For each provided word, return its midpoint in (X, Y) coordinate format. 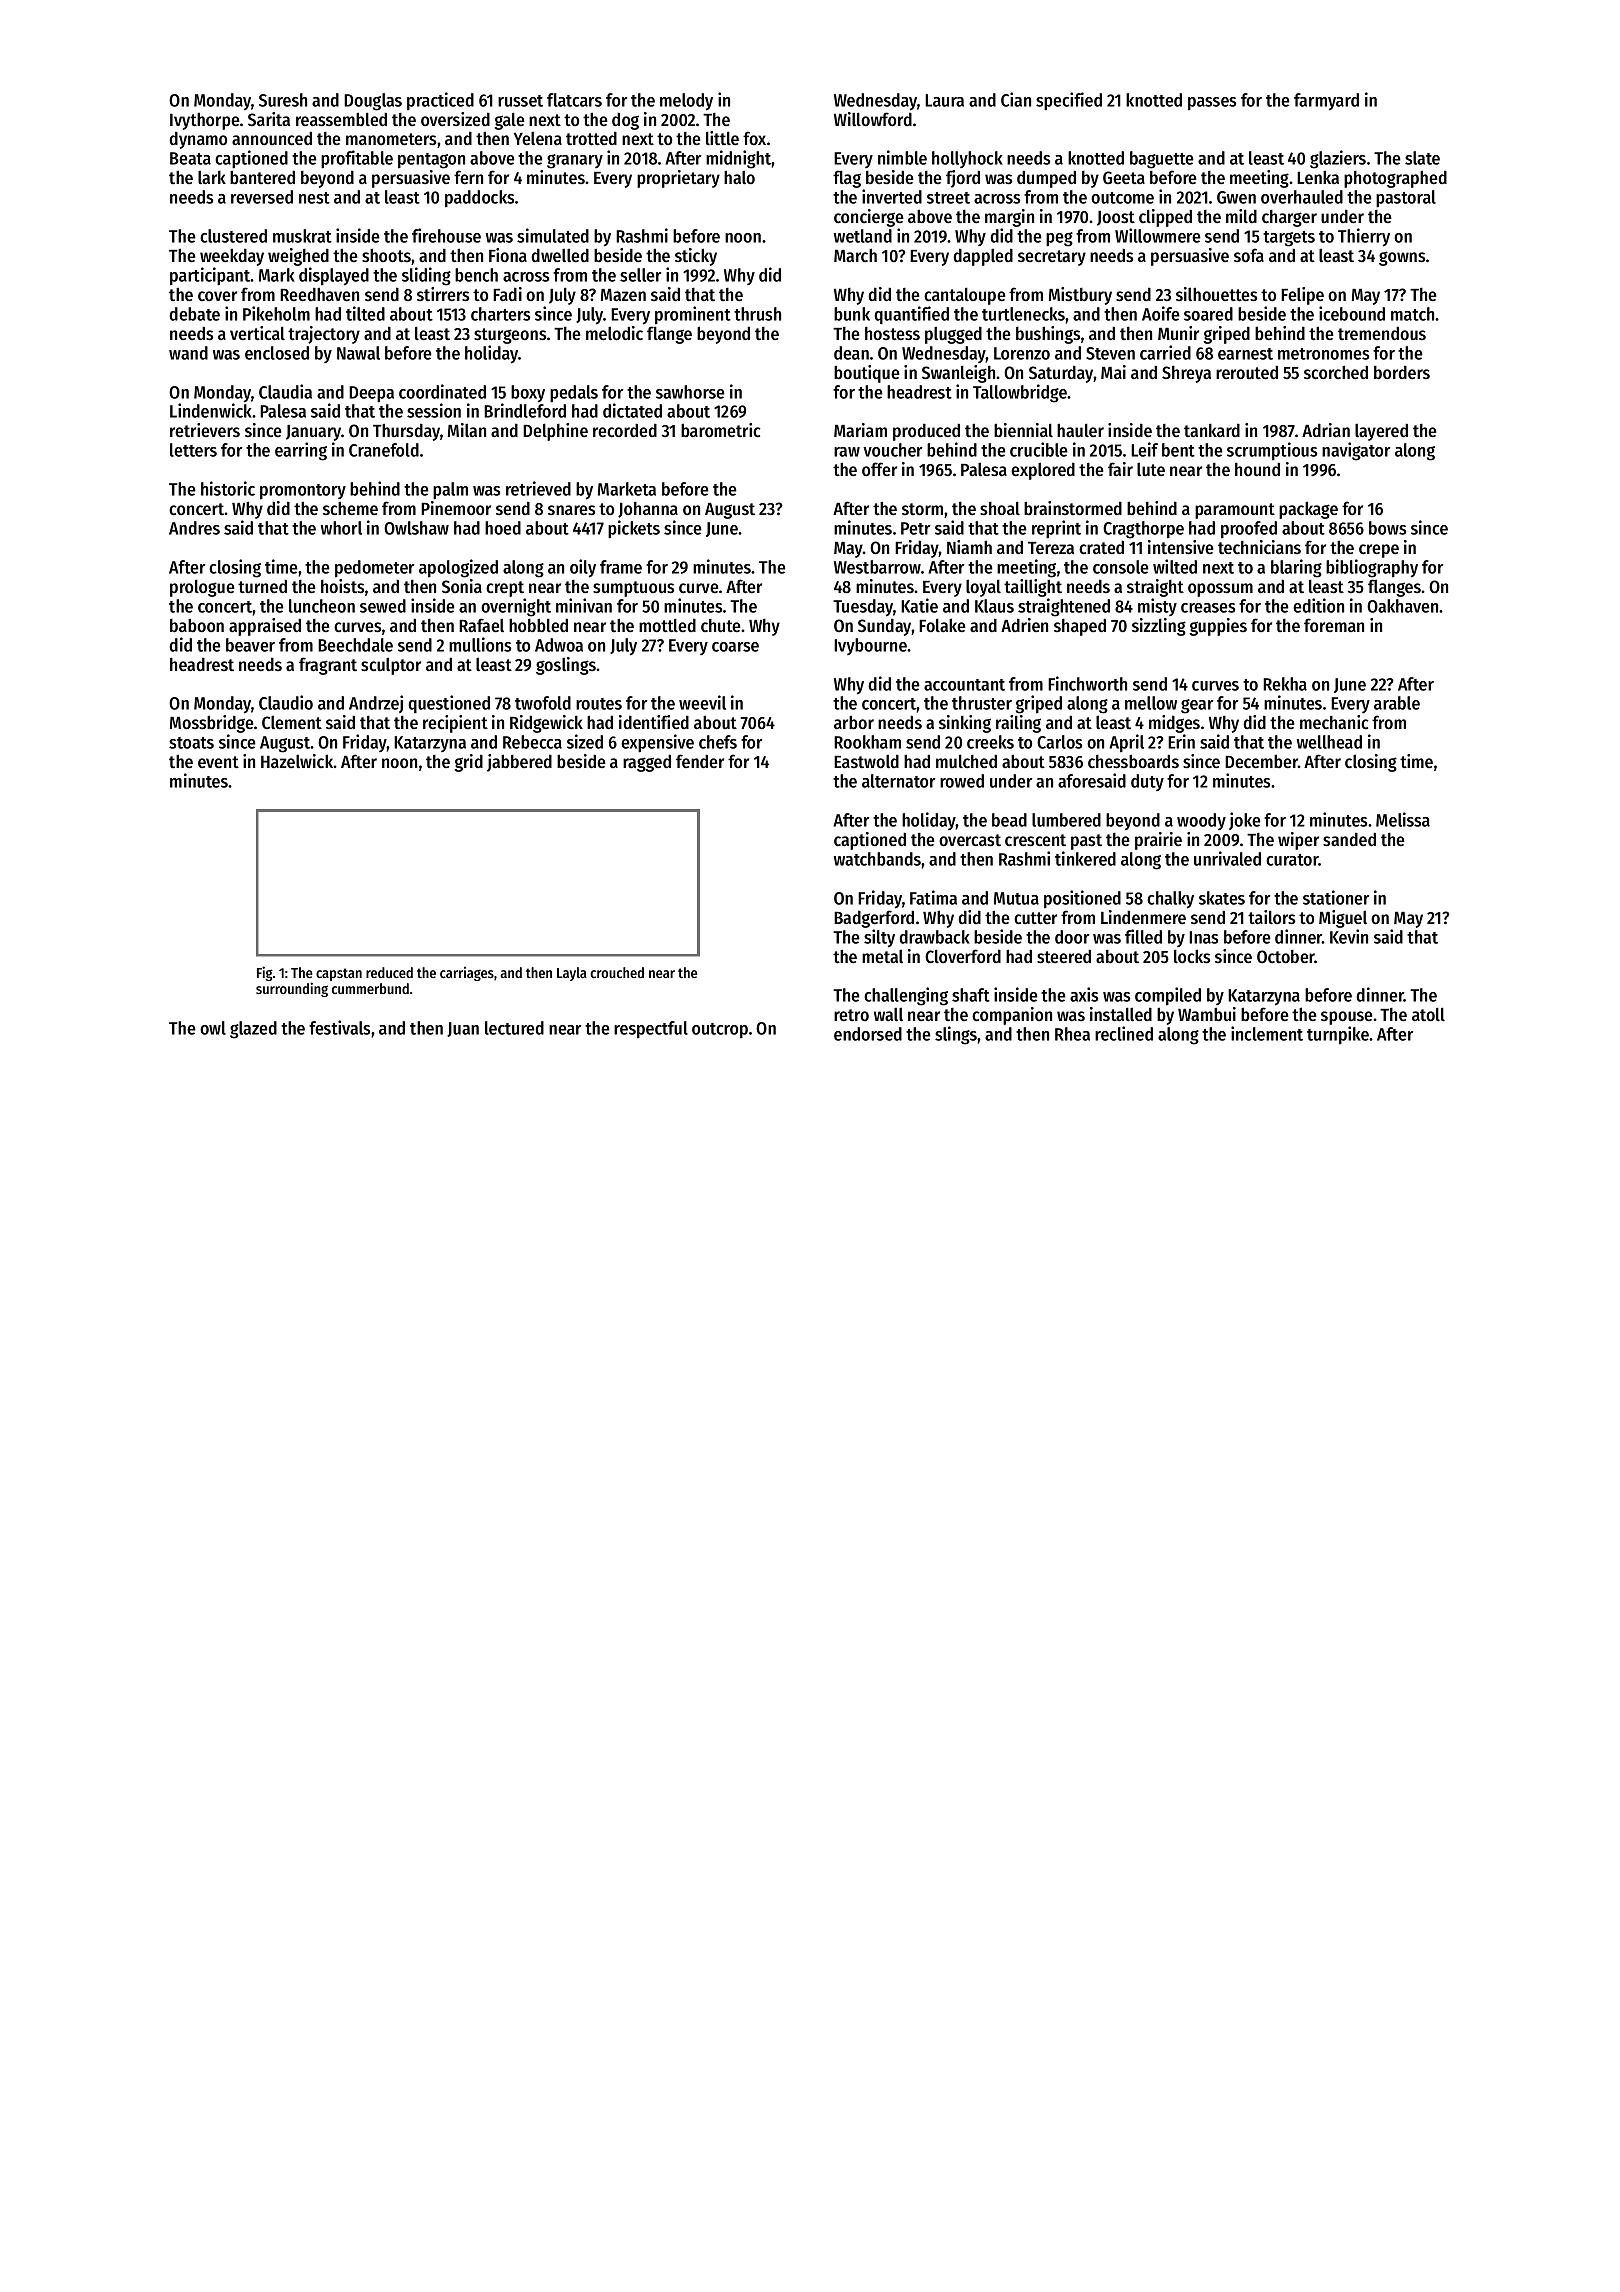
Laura (944, 100)
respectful (651, 1029)
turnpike (1338, 1035)
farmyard (1326, 102)
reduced (389, 972)
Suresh (283, 100)
